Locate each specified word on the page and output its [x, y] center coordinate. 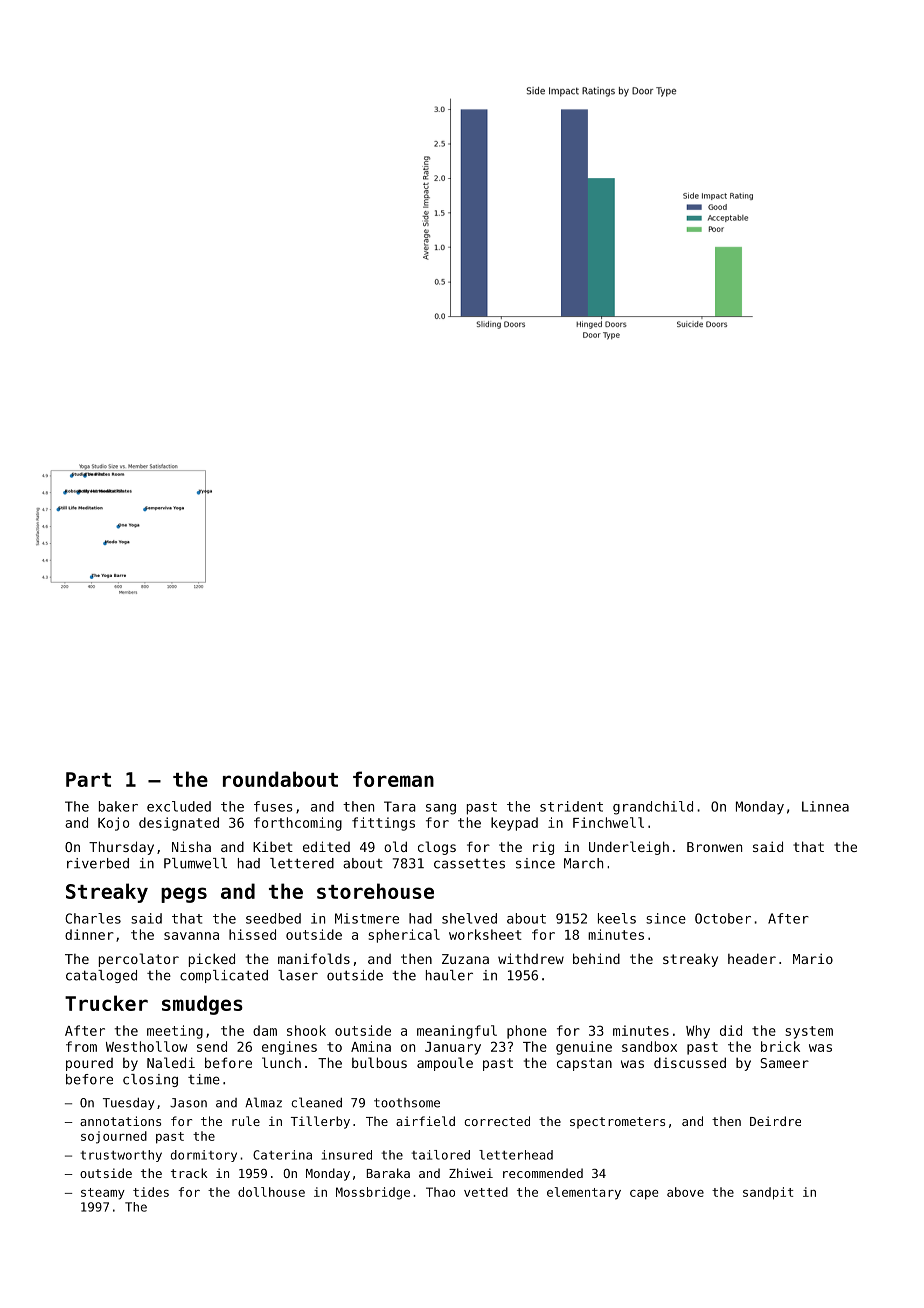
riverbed [98, 863]
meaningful [457, 1032]
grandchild [653, 808]
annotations [120, 1121]
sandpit [768, 1193]
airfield [425, 1121]
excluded [179, 806]
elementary [584, 1193]
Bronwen [714, 847]
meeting [175, 1032]
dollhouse [271, 1192]
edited [326, 846]
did [731, 1030]
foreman [393, 779]
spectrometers [617, 1123]
